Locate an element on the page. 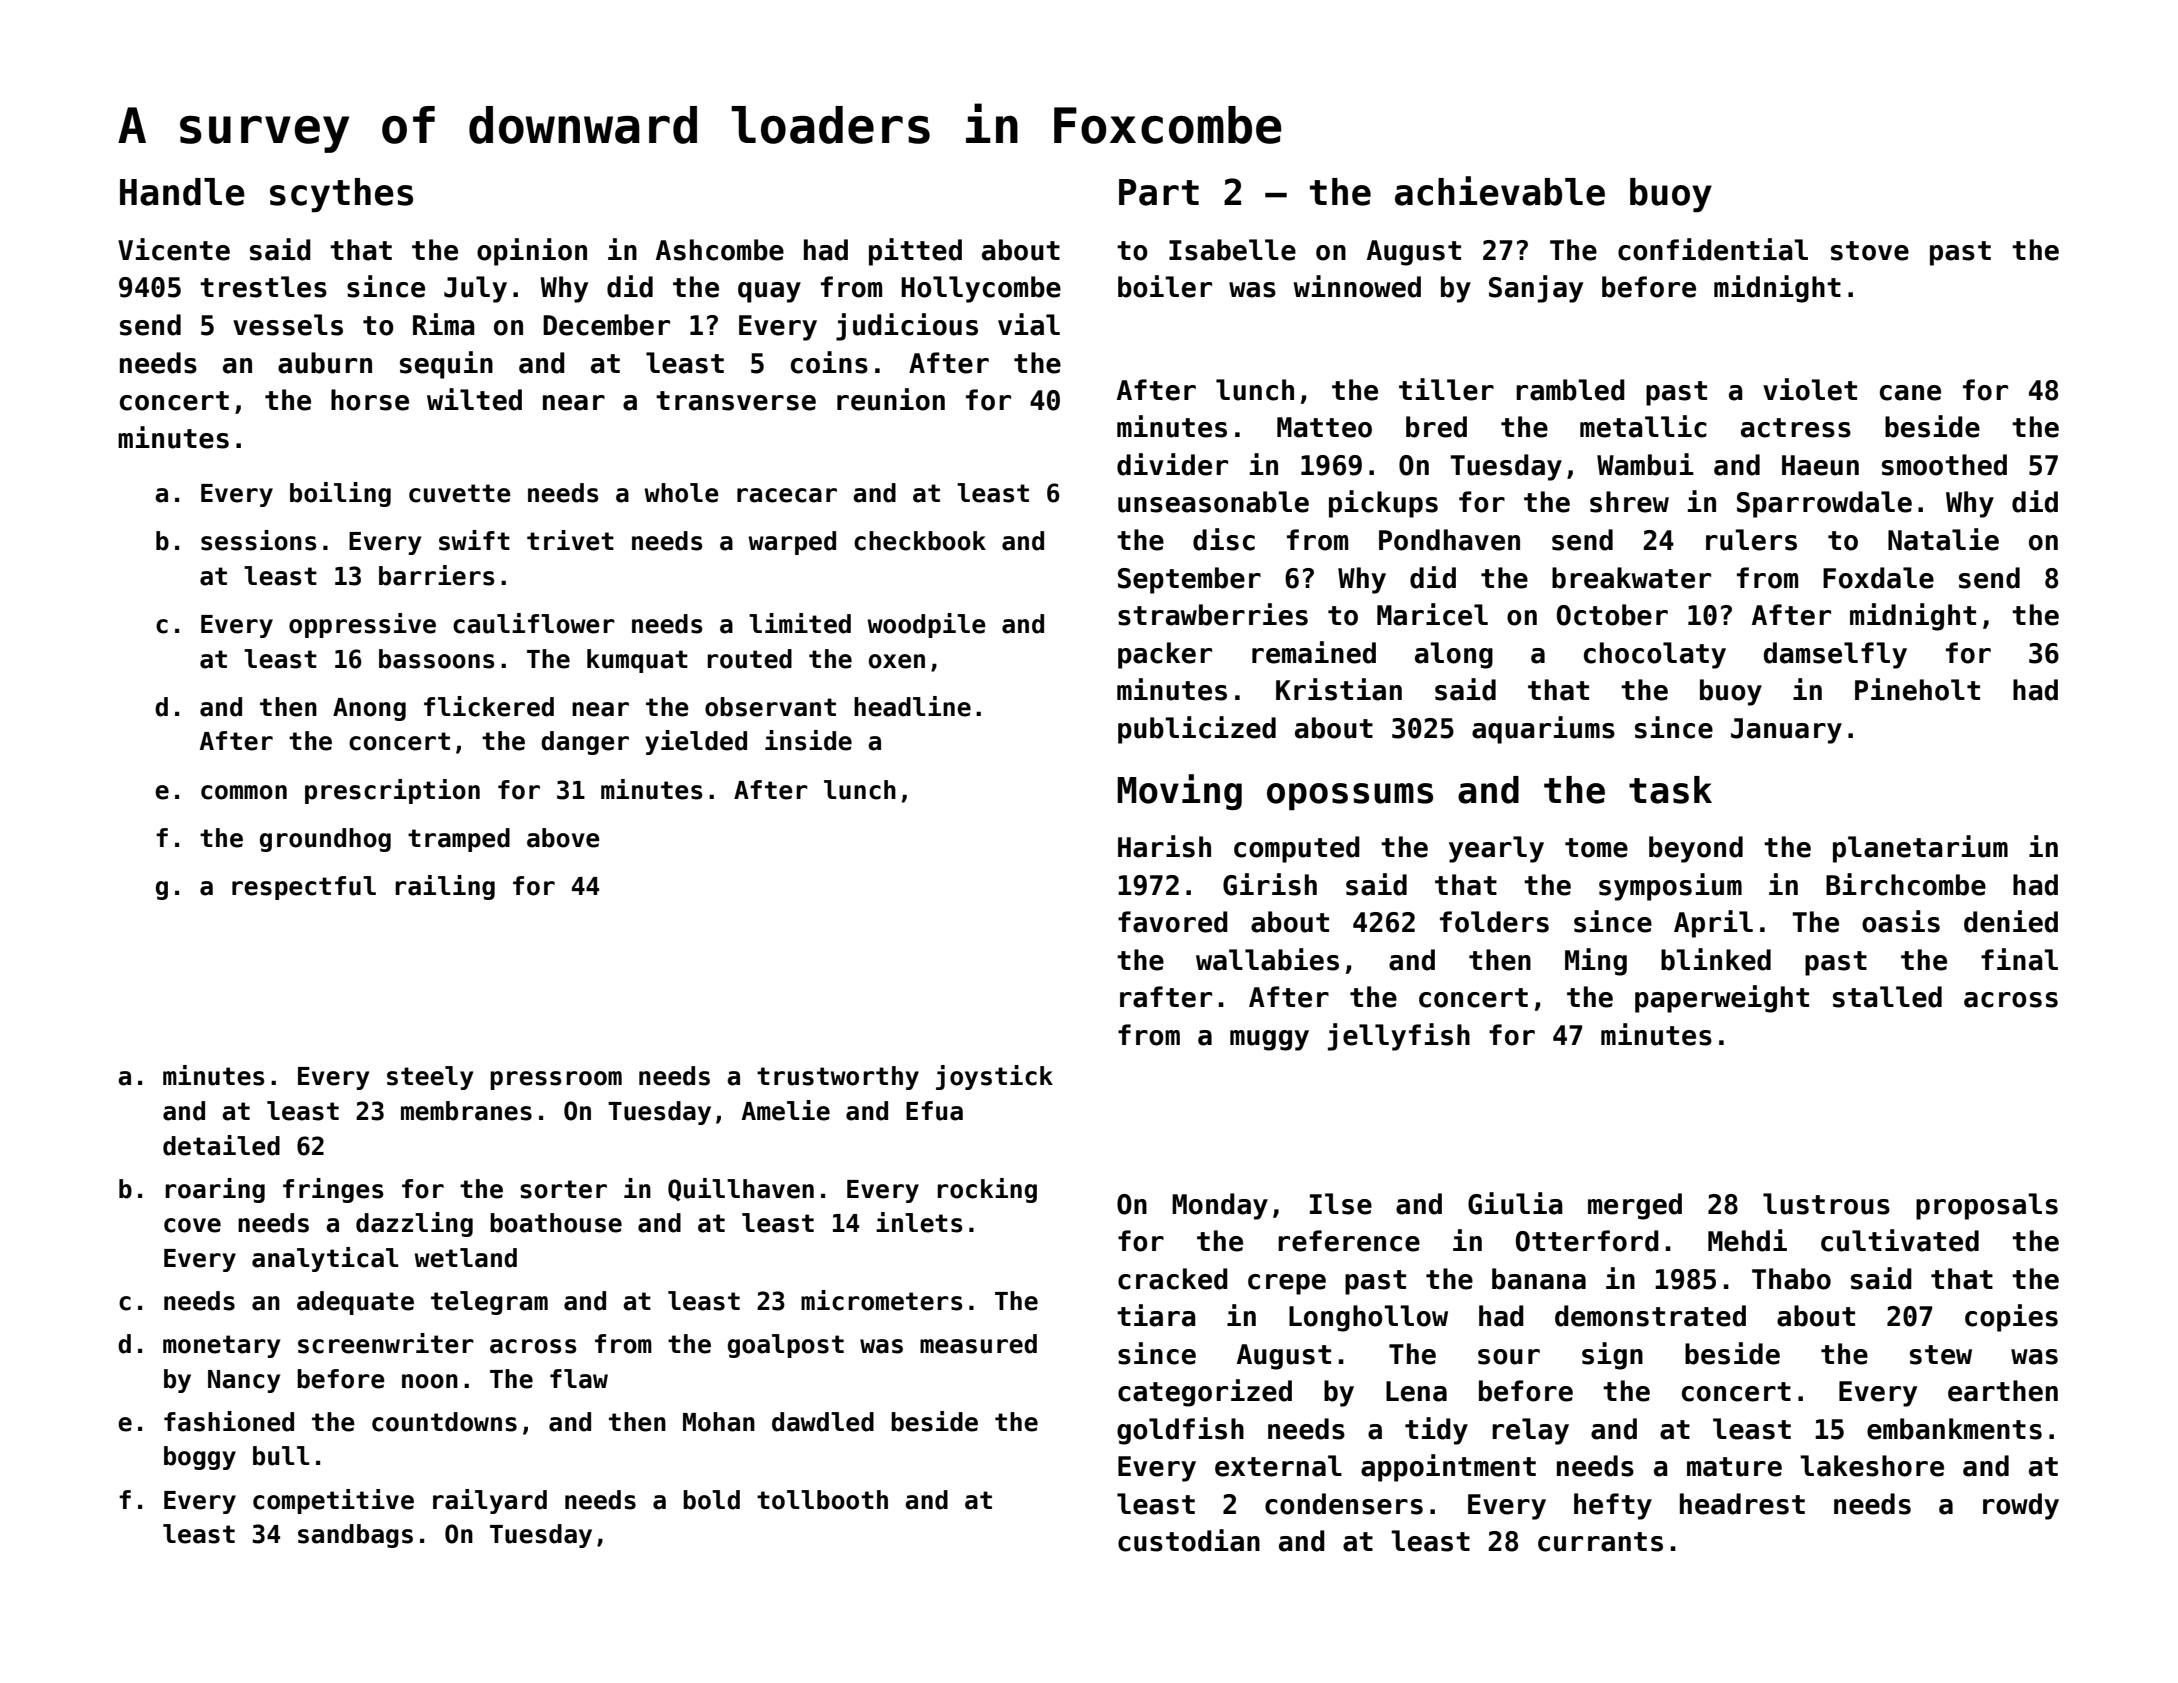  achievable is located at coordinates (1500, 191).
